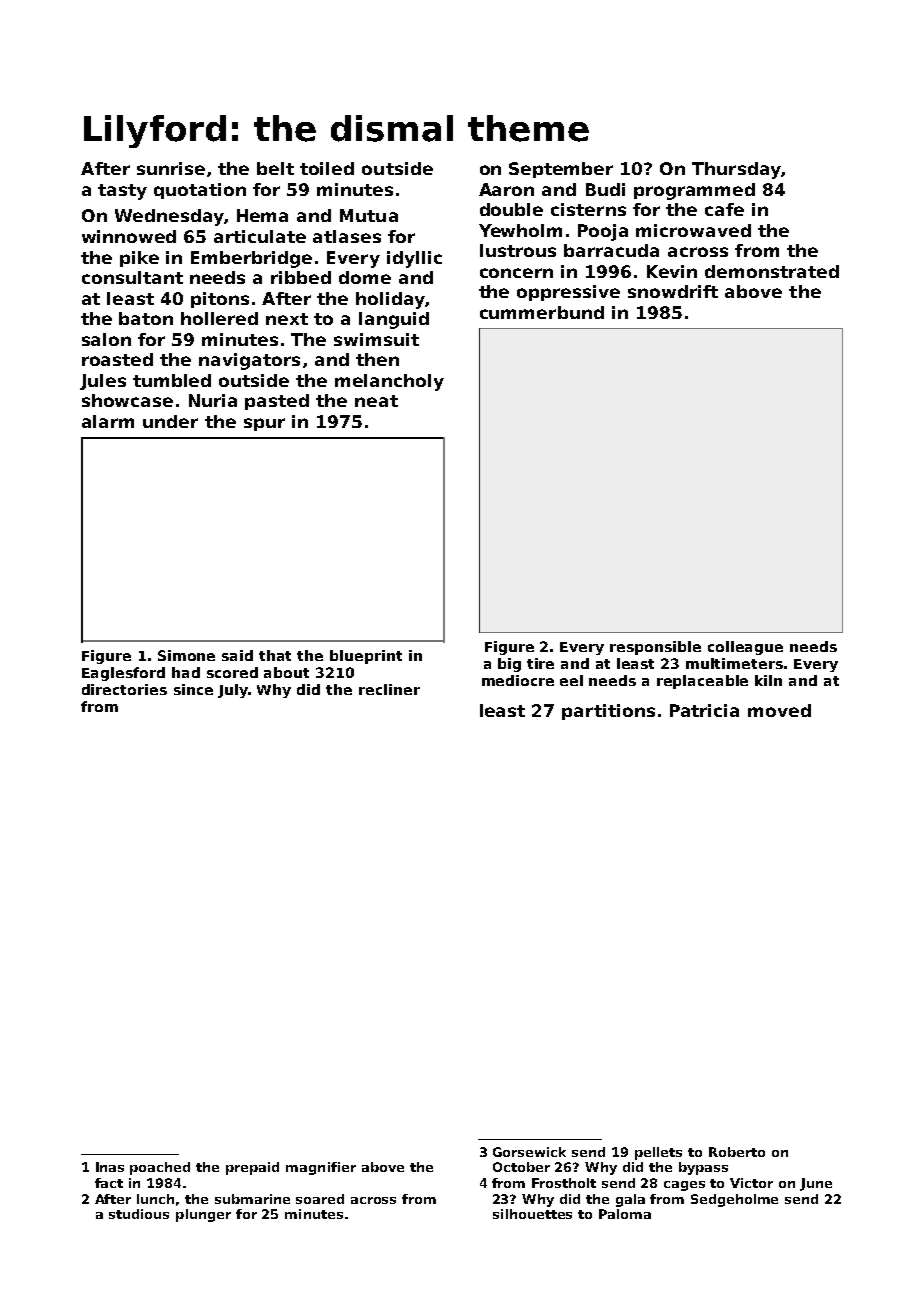 This screenshot has width=924, height=1308. Describe the element at coordinates (673, 291) in the screenshot. I see `snowdrift` at that location.
